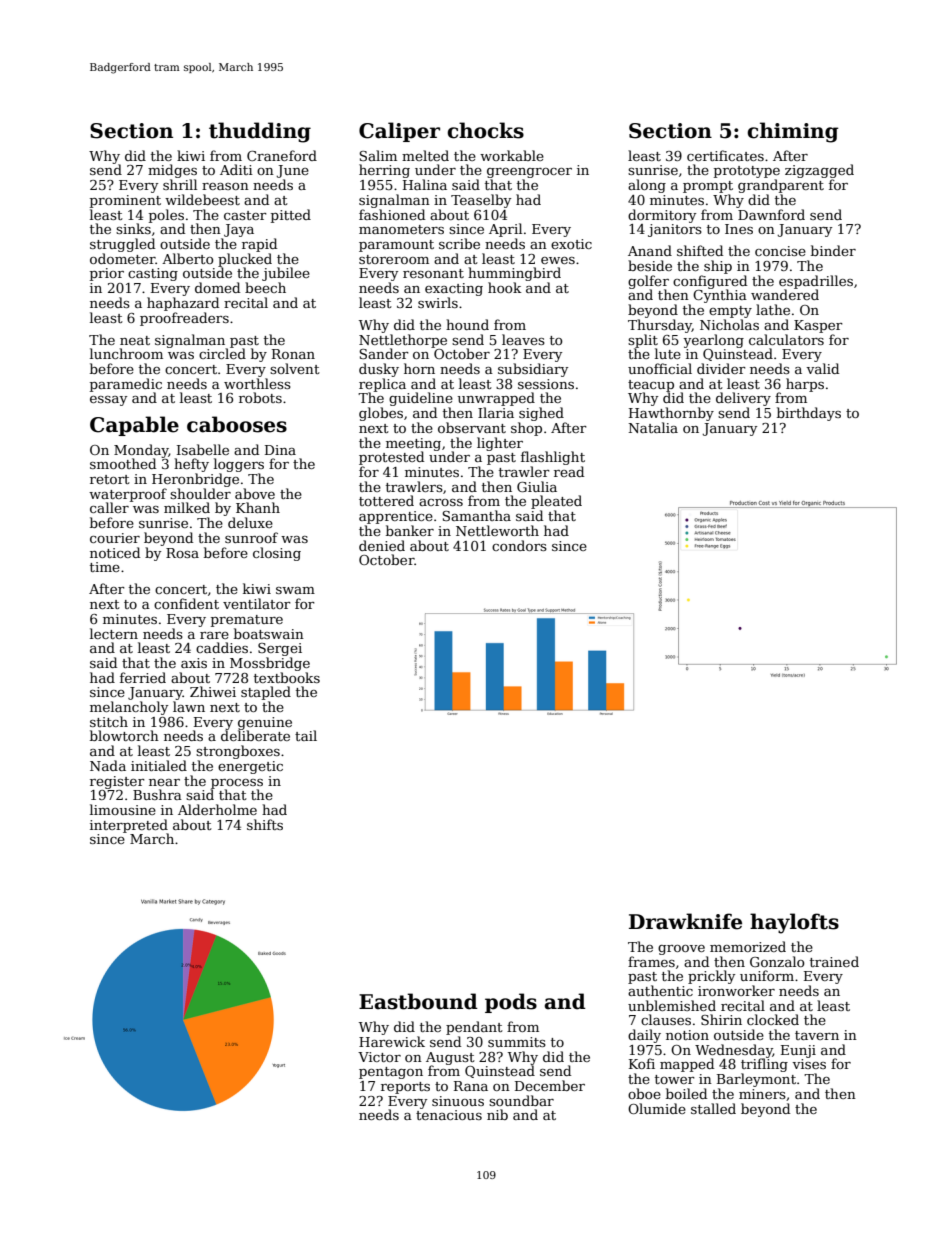 This image has height=1233, width=952. I want to click on Eastbound, so click(418, 1001).
